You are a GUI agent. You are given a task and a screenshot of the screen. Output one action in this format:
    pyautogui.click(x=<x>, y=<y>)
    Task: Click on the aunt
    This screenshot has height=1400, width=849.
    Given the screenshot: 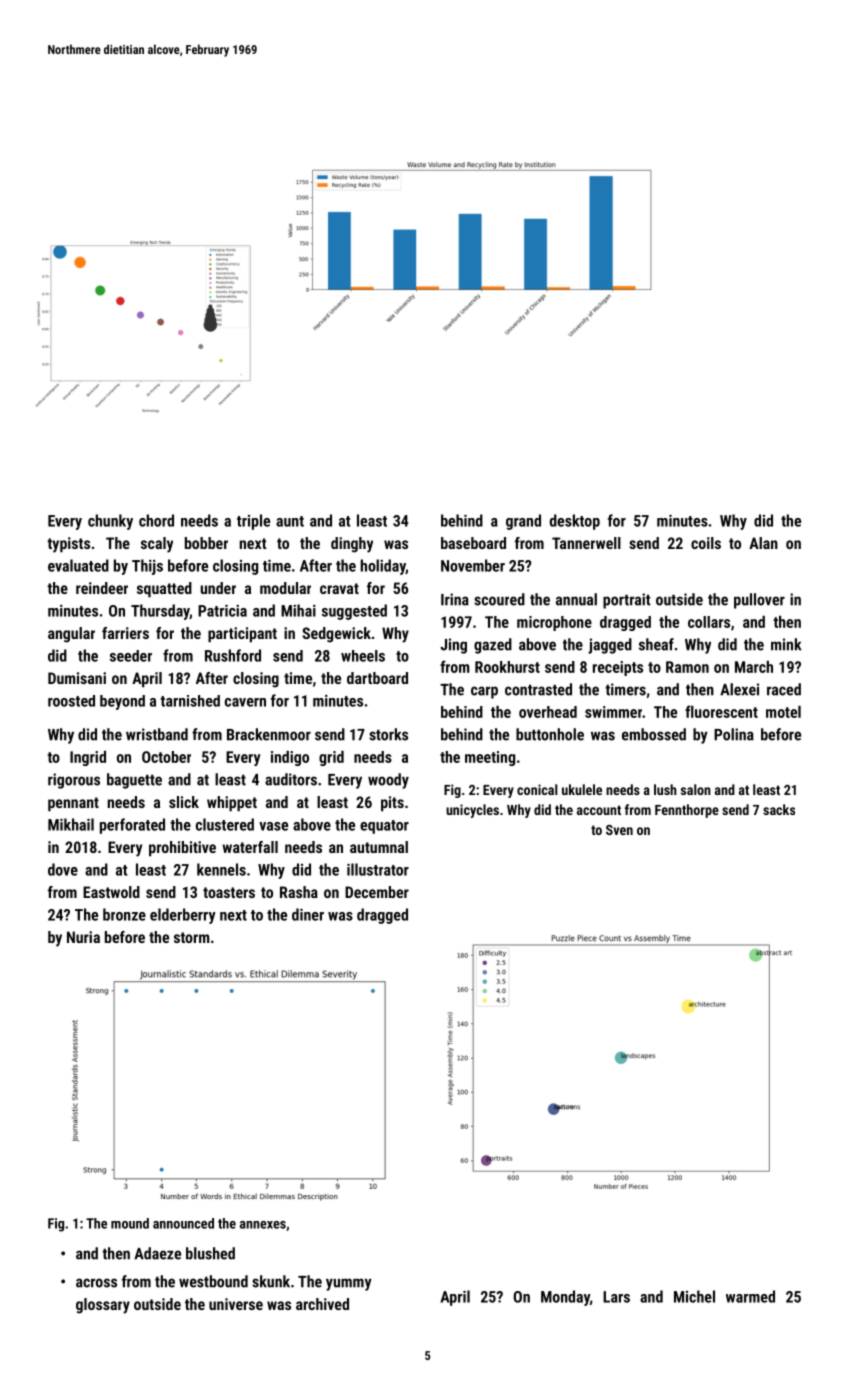 What is the action you would take?
    pyautogui.click(x=290, y=521)
